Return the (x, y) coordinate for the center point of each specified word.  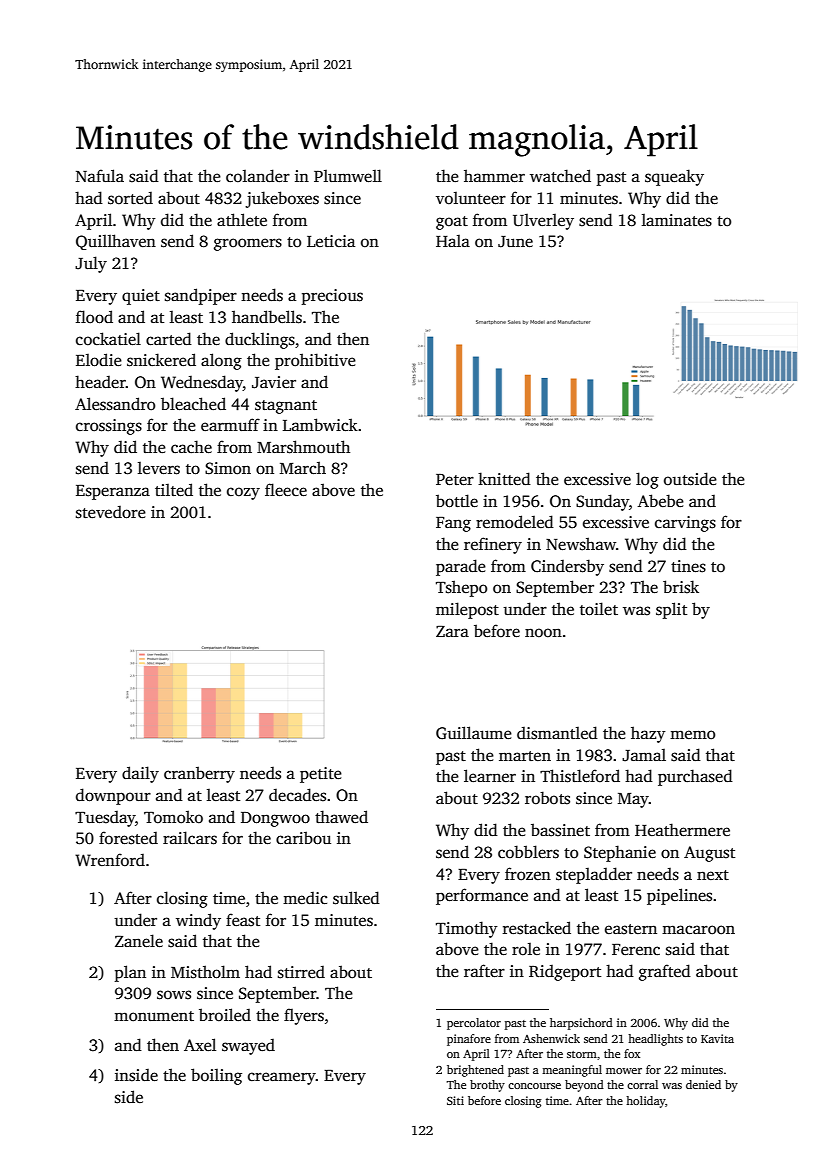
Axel (200, 1044)
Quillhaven (116, 242)
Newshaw (581, 544)
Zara (452, 631)
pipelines (679, 896)
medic (305, 898)
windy (198, 921)
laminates (677, 220)
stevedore (111, 512)
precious (332, 297)
